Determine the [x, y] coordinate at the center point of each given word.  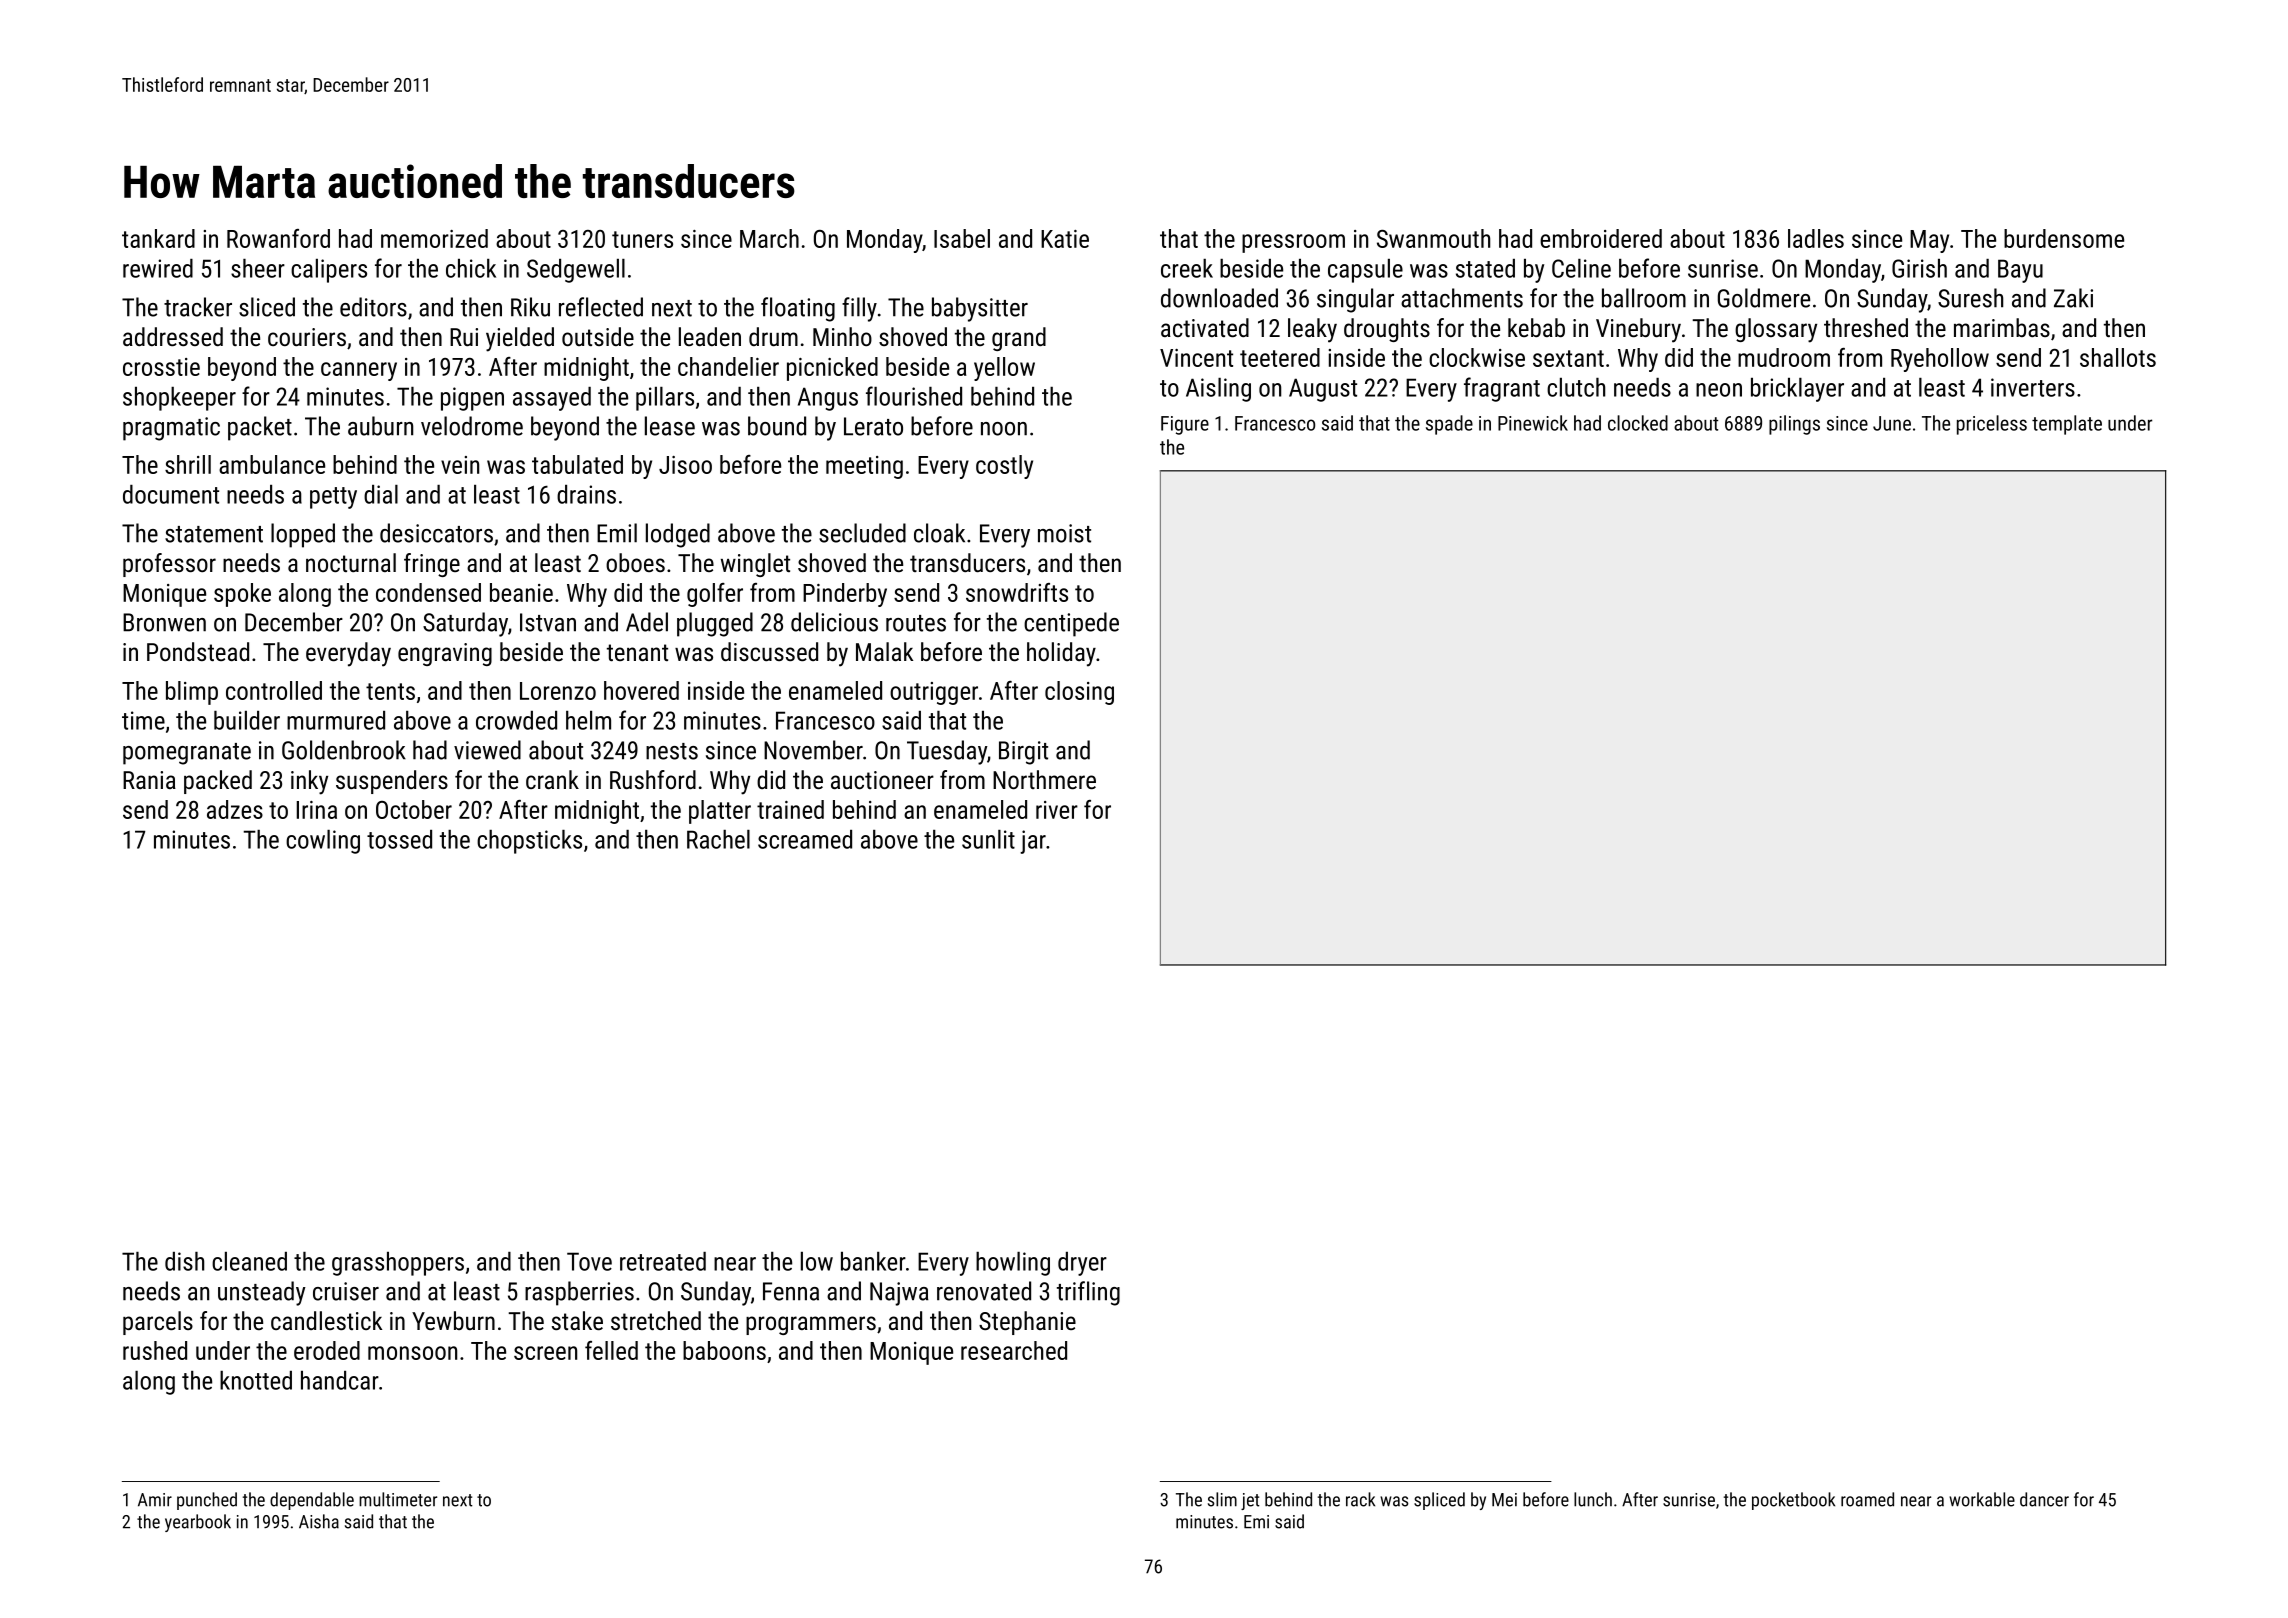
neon [1719, 390]
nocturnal [351, 562]
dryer [1082, 1264]
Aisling [1218, 390]
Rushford [653, 779]
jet [1250, 1501]
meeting [864, 467]
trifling [1088, 1293]
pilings [1794, 425]
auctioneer [882, 780]
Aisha [319, 1521]
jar [1033, 842]
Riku [530, 307]
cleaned [249, 1261]
